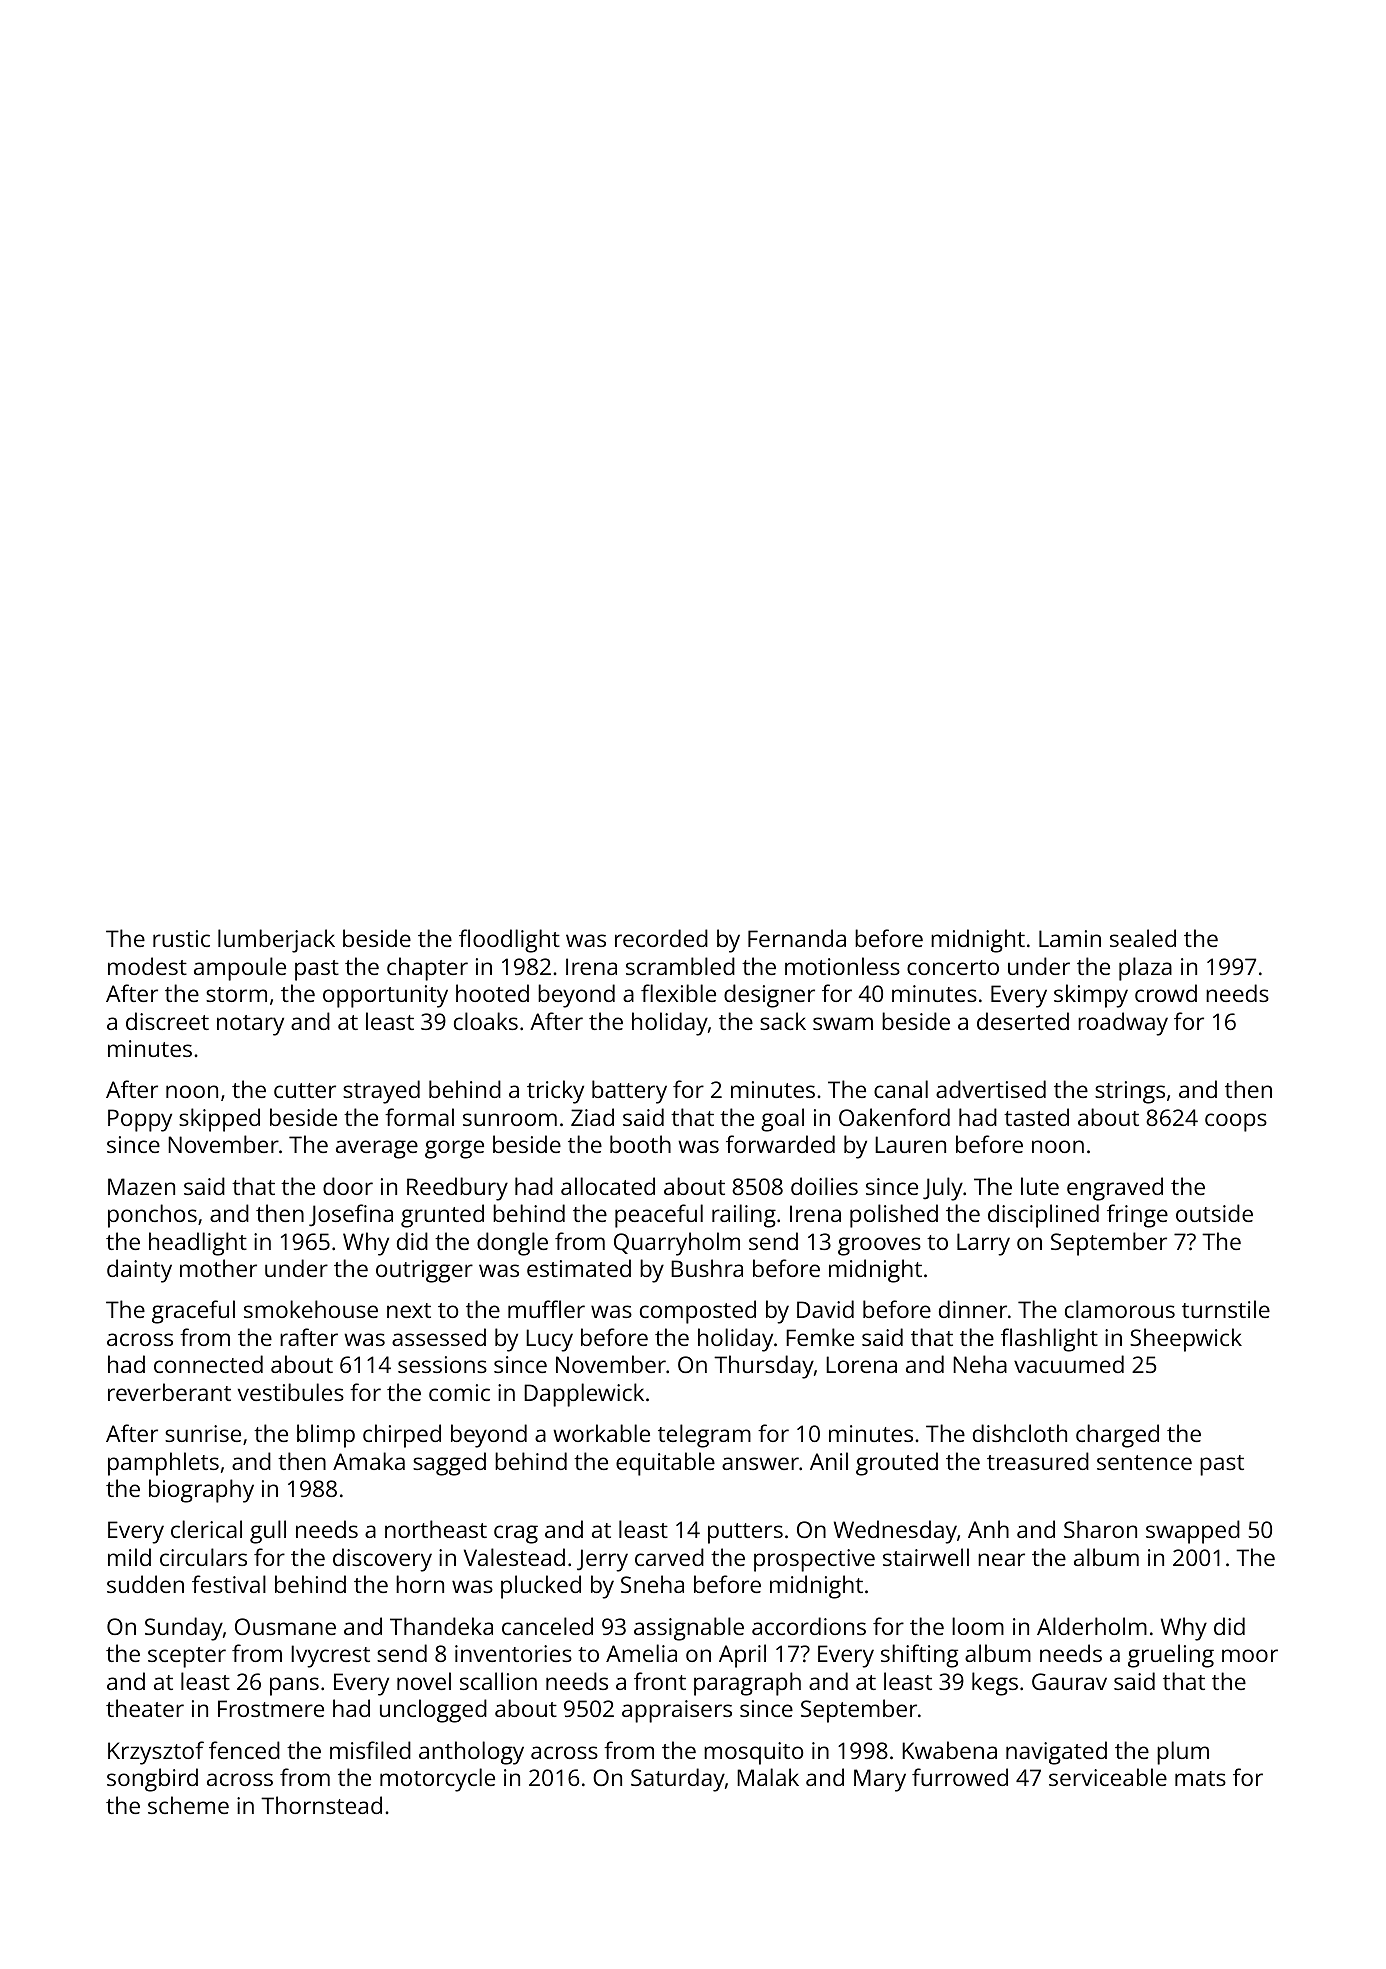  Describe the element at coordinates (880, 1780) in the document. I see `Mary` at that location.
